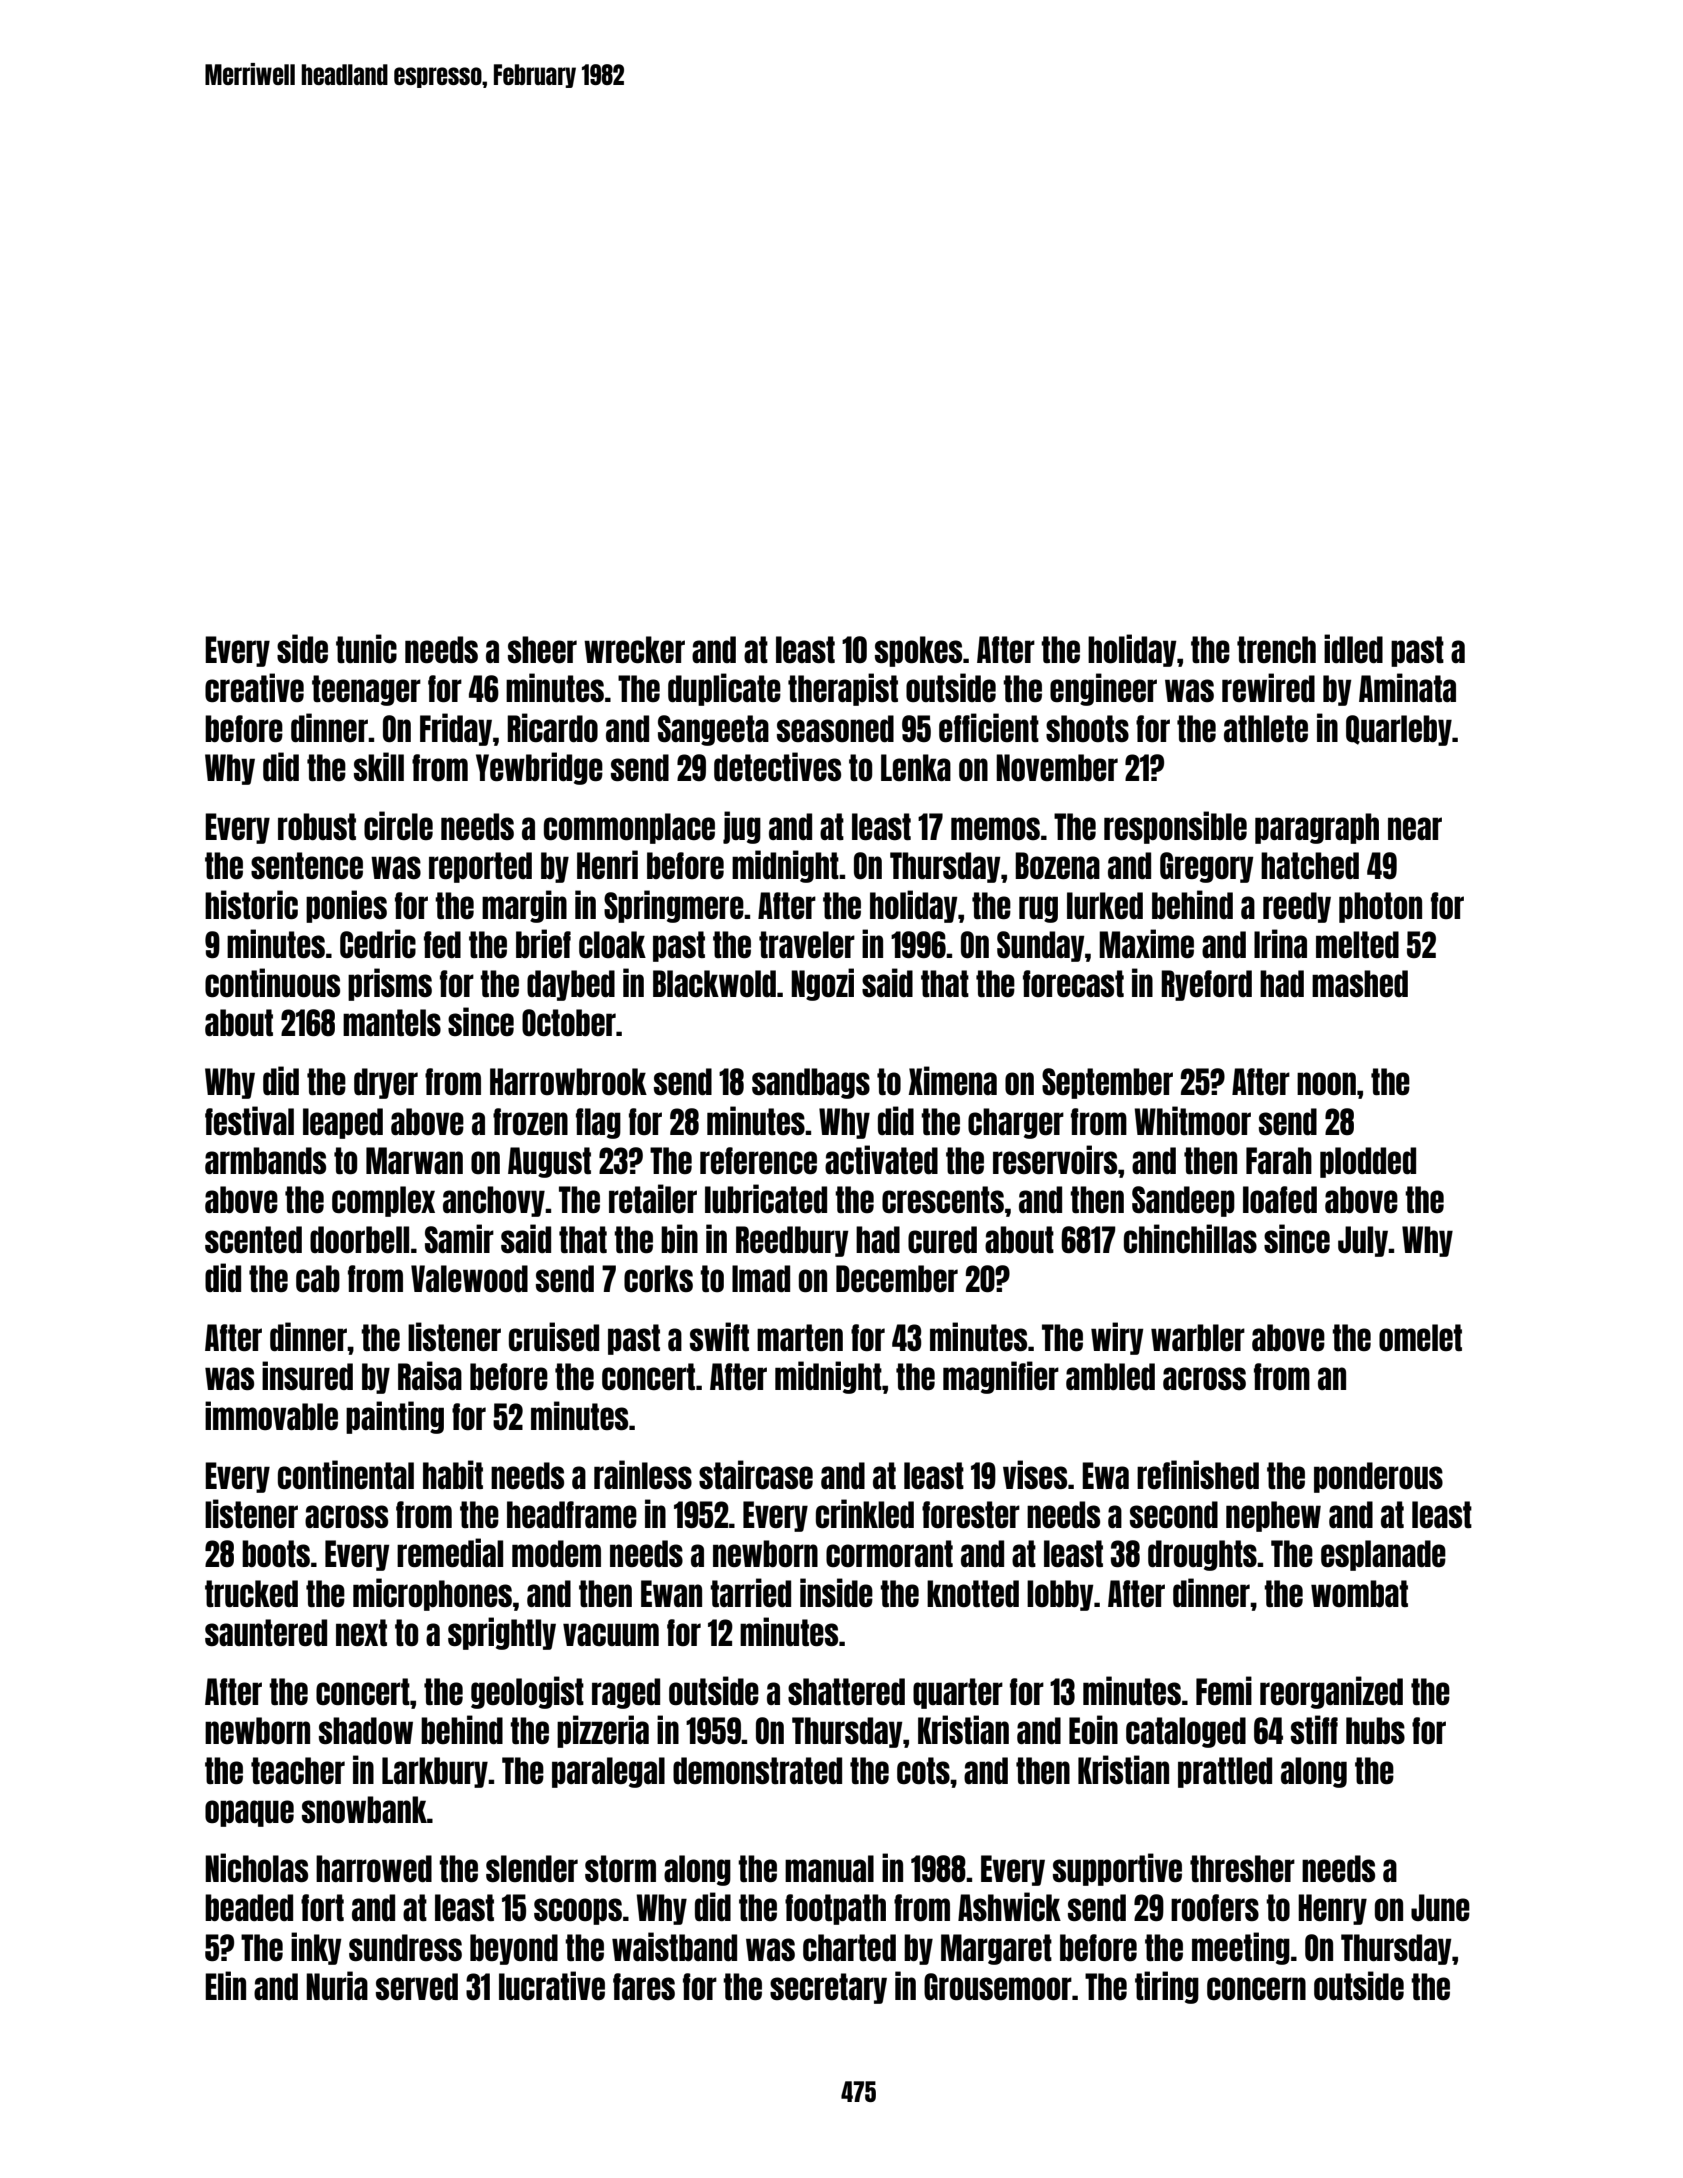 The width and height of the image is (1683, 2178). What do you see at coordinates (366, 648) in the image?
I see `tunic` at bounding box center [366, 648].
